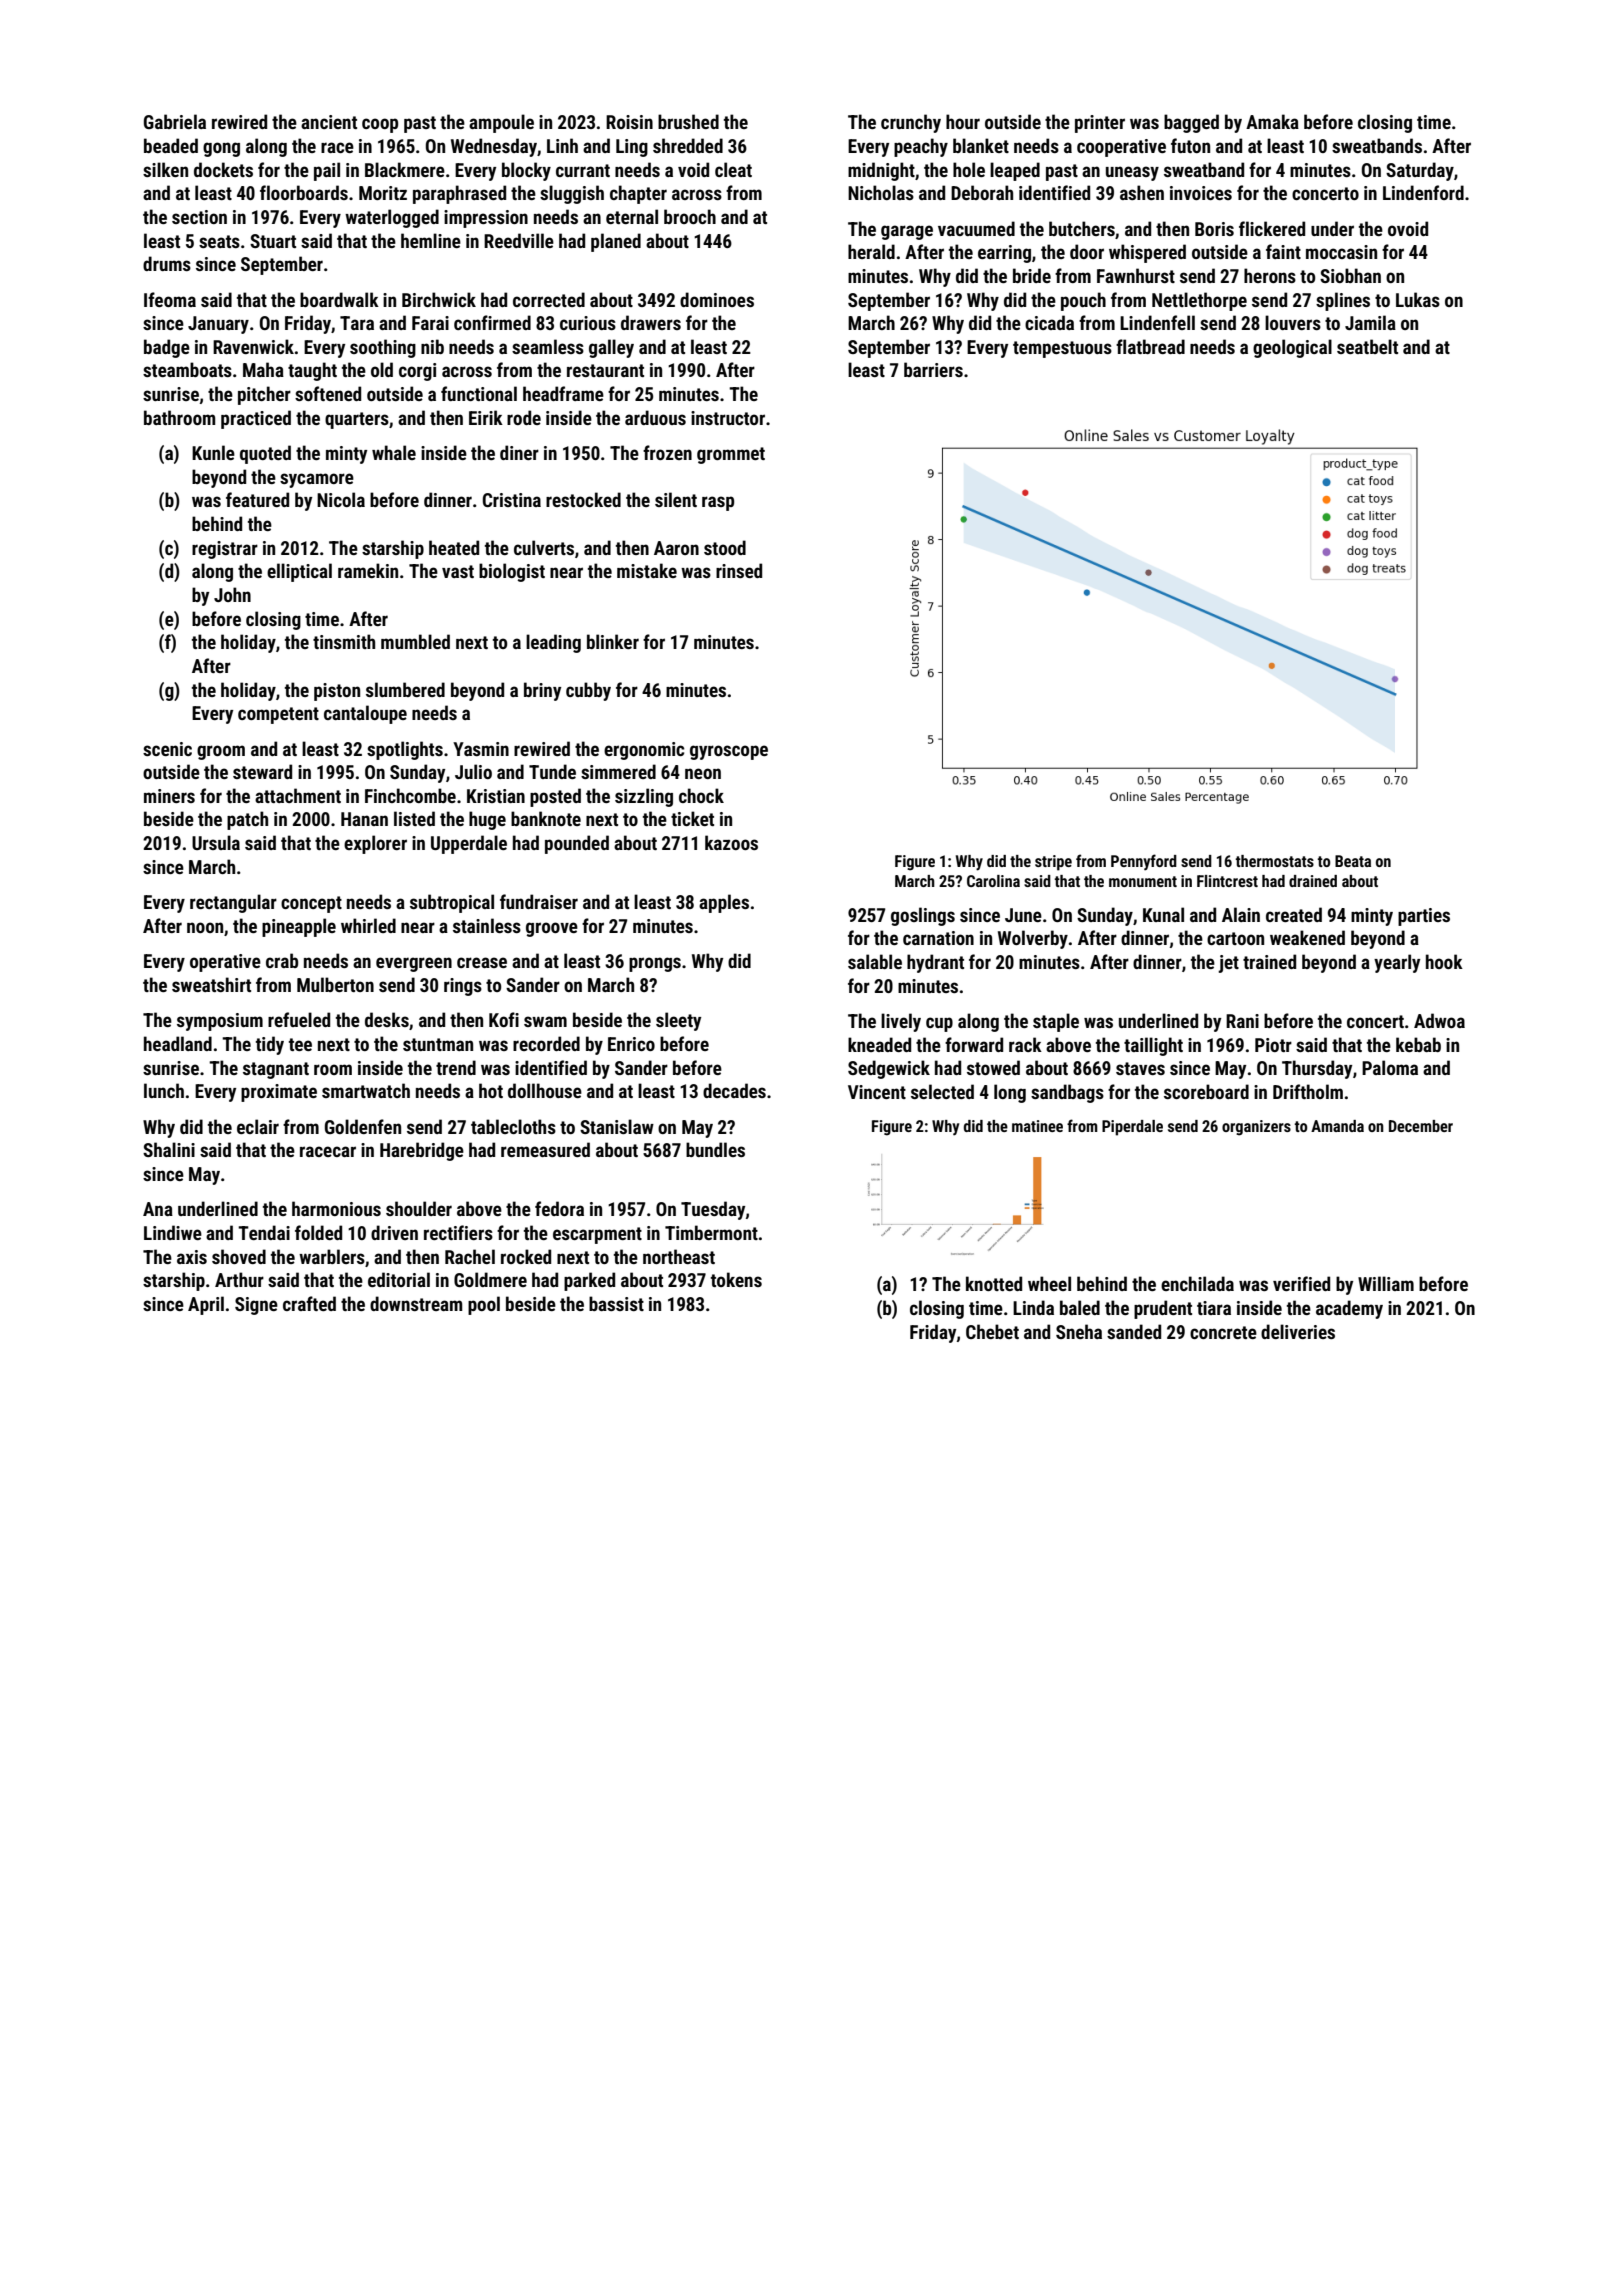 Image resolution: width=1620 pixels, height=2292 pixels. Describe the element at coordinates (1349, 1309) in the screenshot. I see `academy` at that location.
